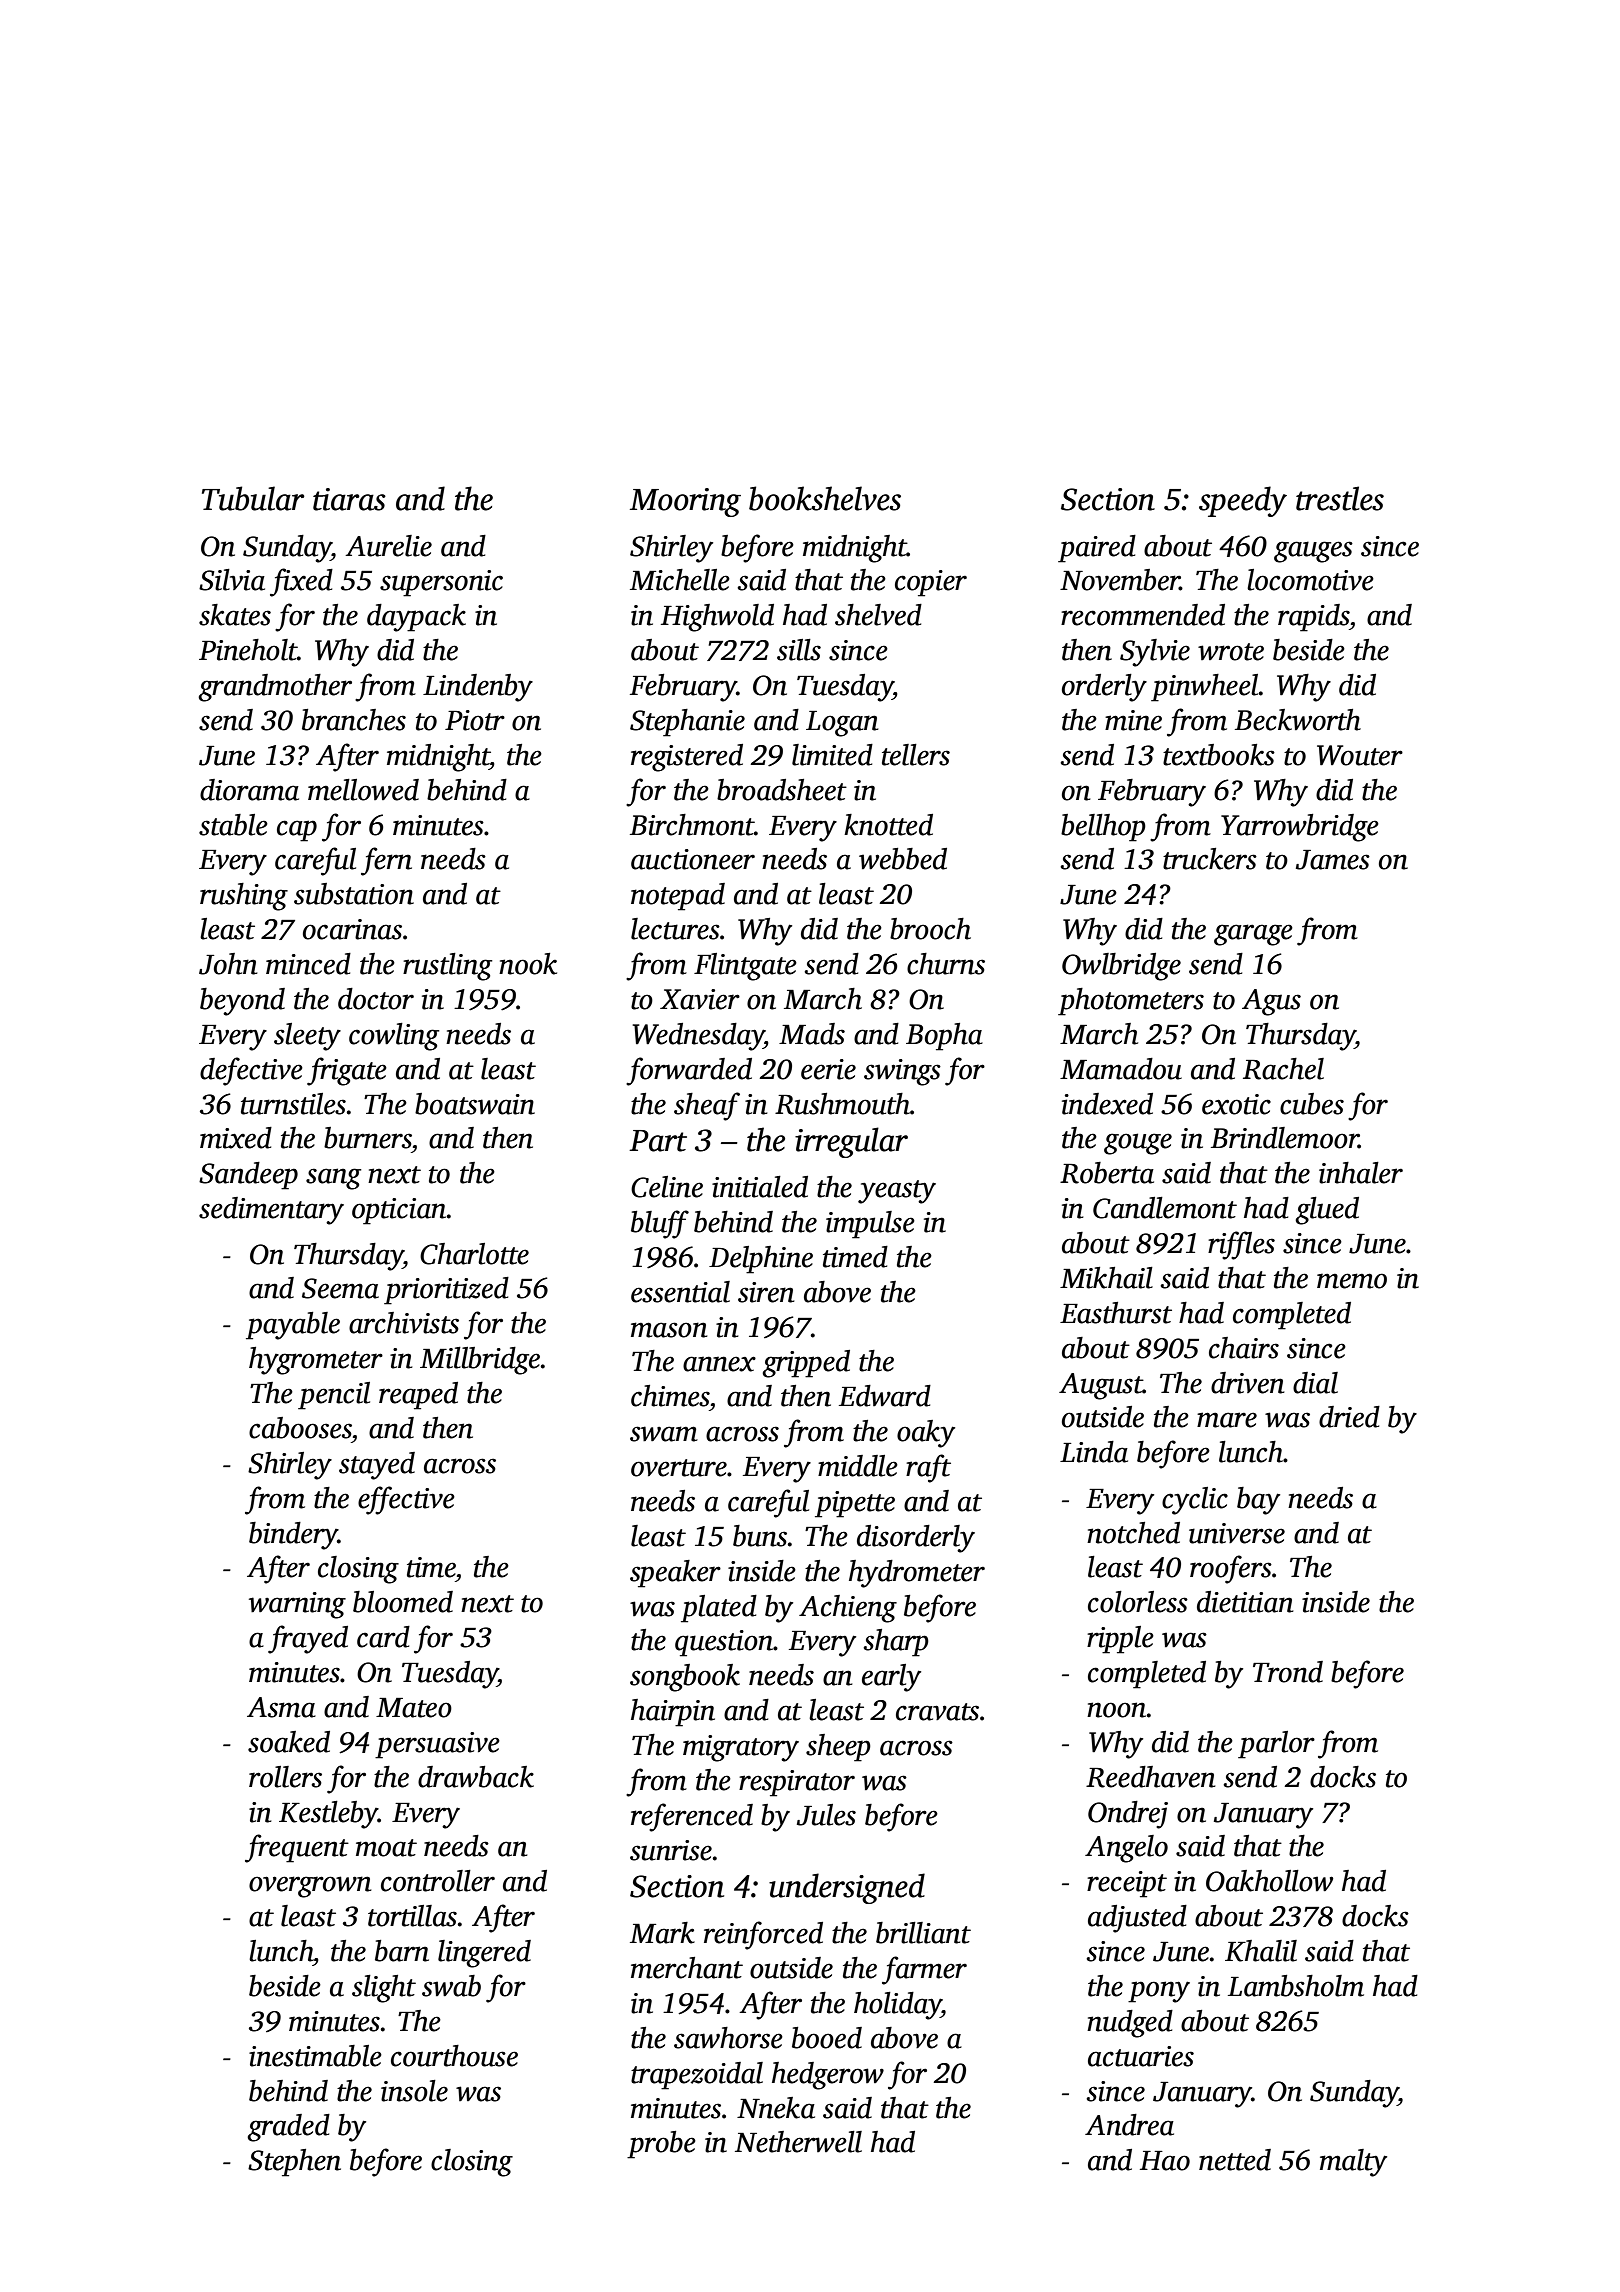 The height and width of the page is (2292, 1620). I want to click on trapezoidal, so click(697, 2076).
